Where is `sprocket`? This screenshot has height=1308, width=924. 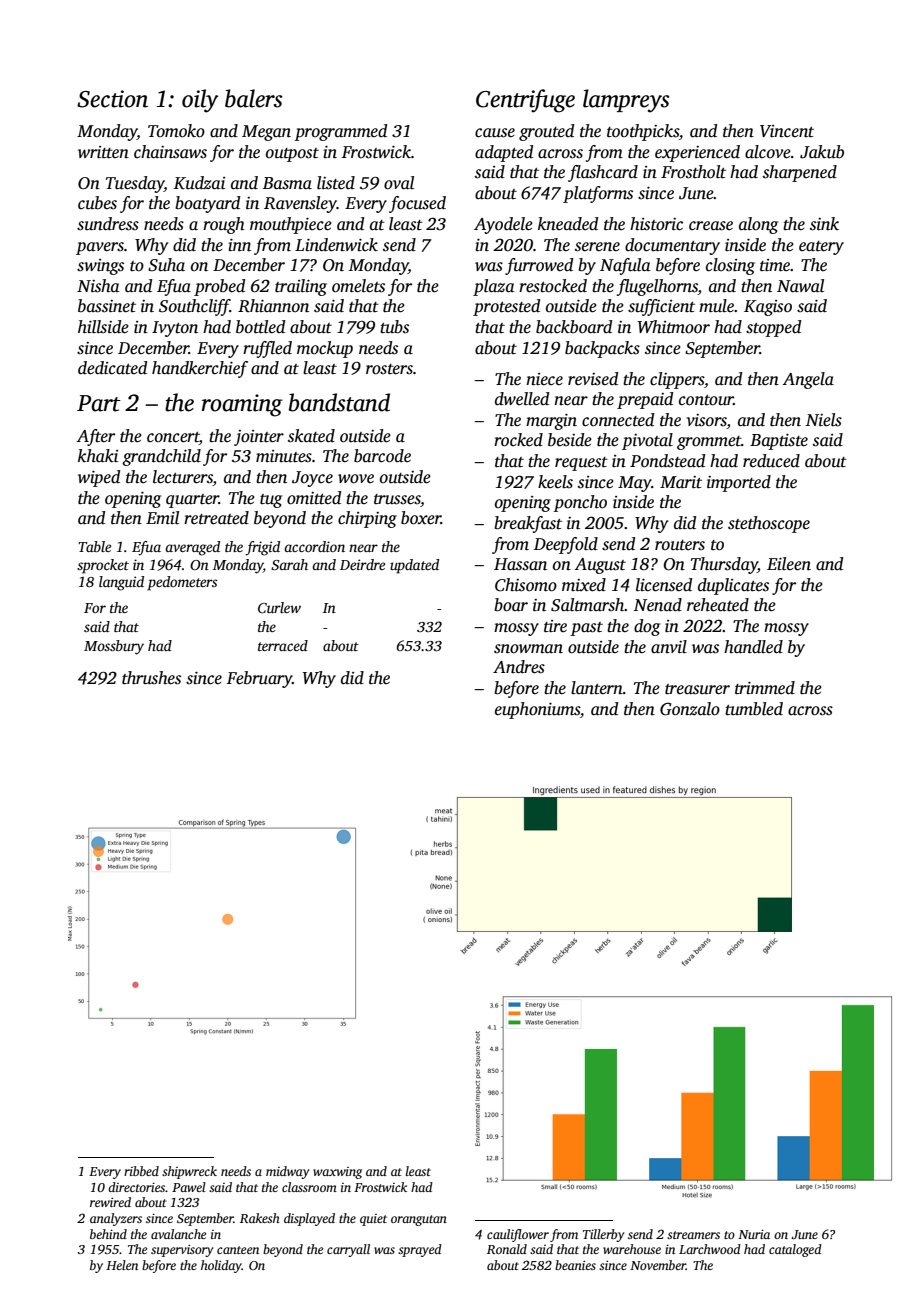 sprocket is located at coordinates (103, 566).
